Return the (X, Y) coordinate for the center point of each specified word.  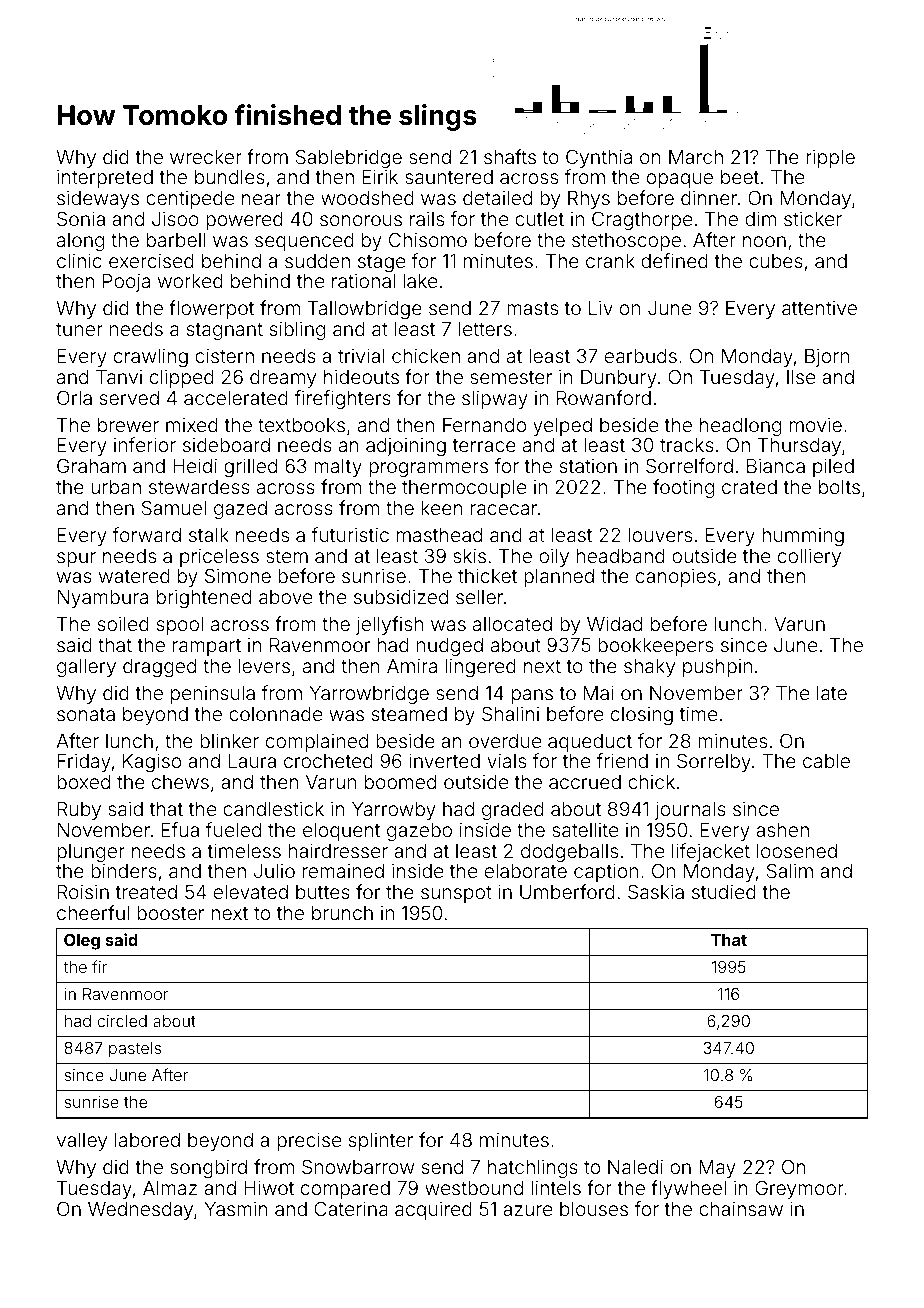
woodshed (367, 198)
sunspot (456, 894)
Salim (790, 870)
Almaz (170, 1188)
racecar (504, 509)
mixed (192, 425)
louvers (660, 535)
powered (244, 221)
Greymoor (800, 1189)
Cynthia (599, 158)
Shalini (510, 713)
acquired (433, 1210)
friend (622, 760)
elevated (251, 892)
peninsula (213, 695)
